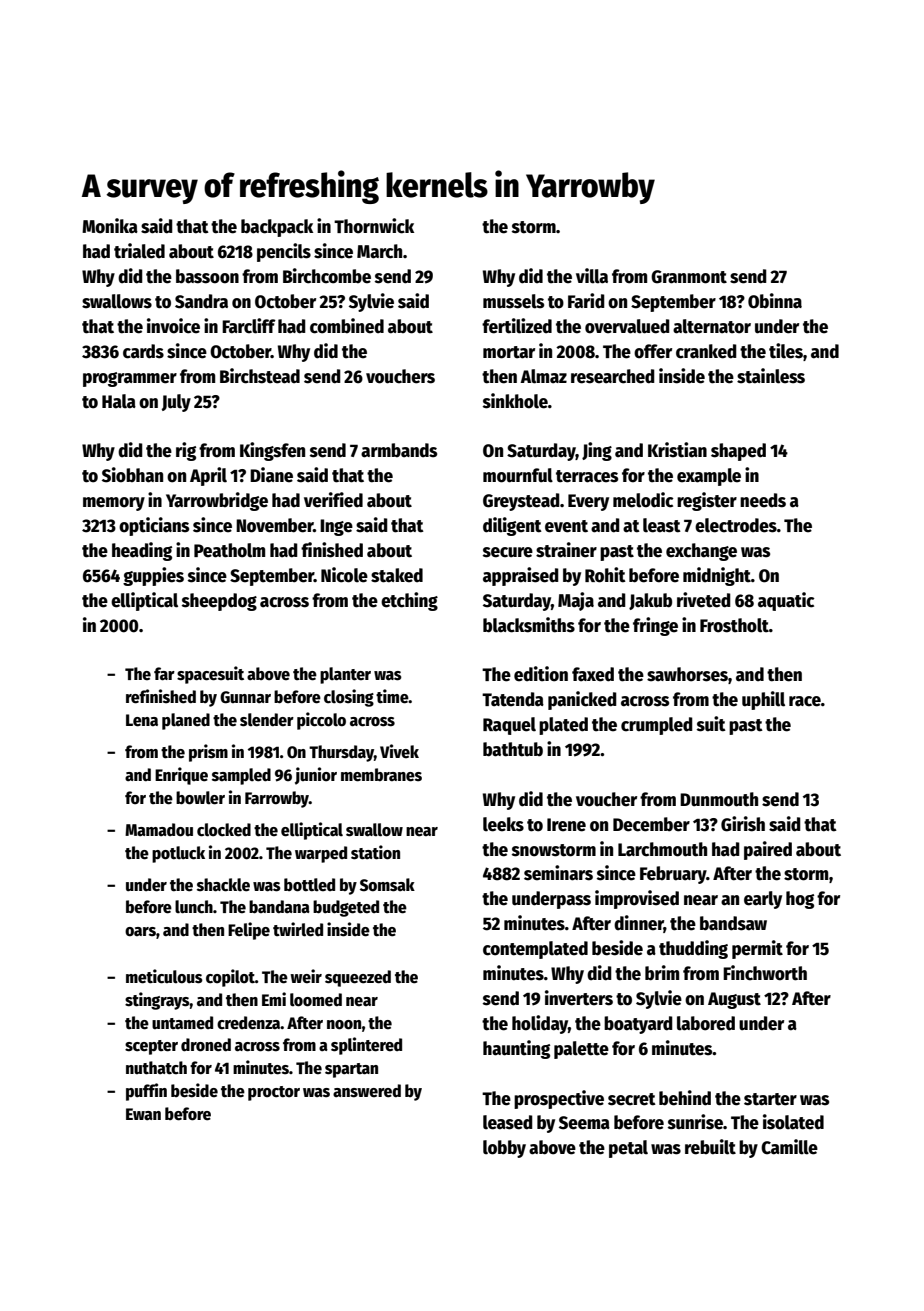 The image size is (924, 1311). What do you see at coordinates (267, 720) in the image?
I see `slender` at bounding box center [267, 720].
